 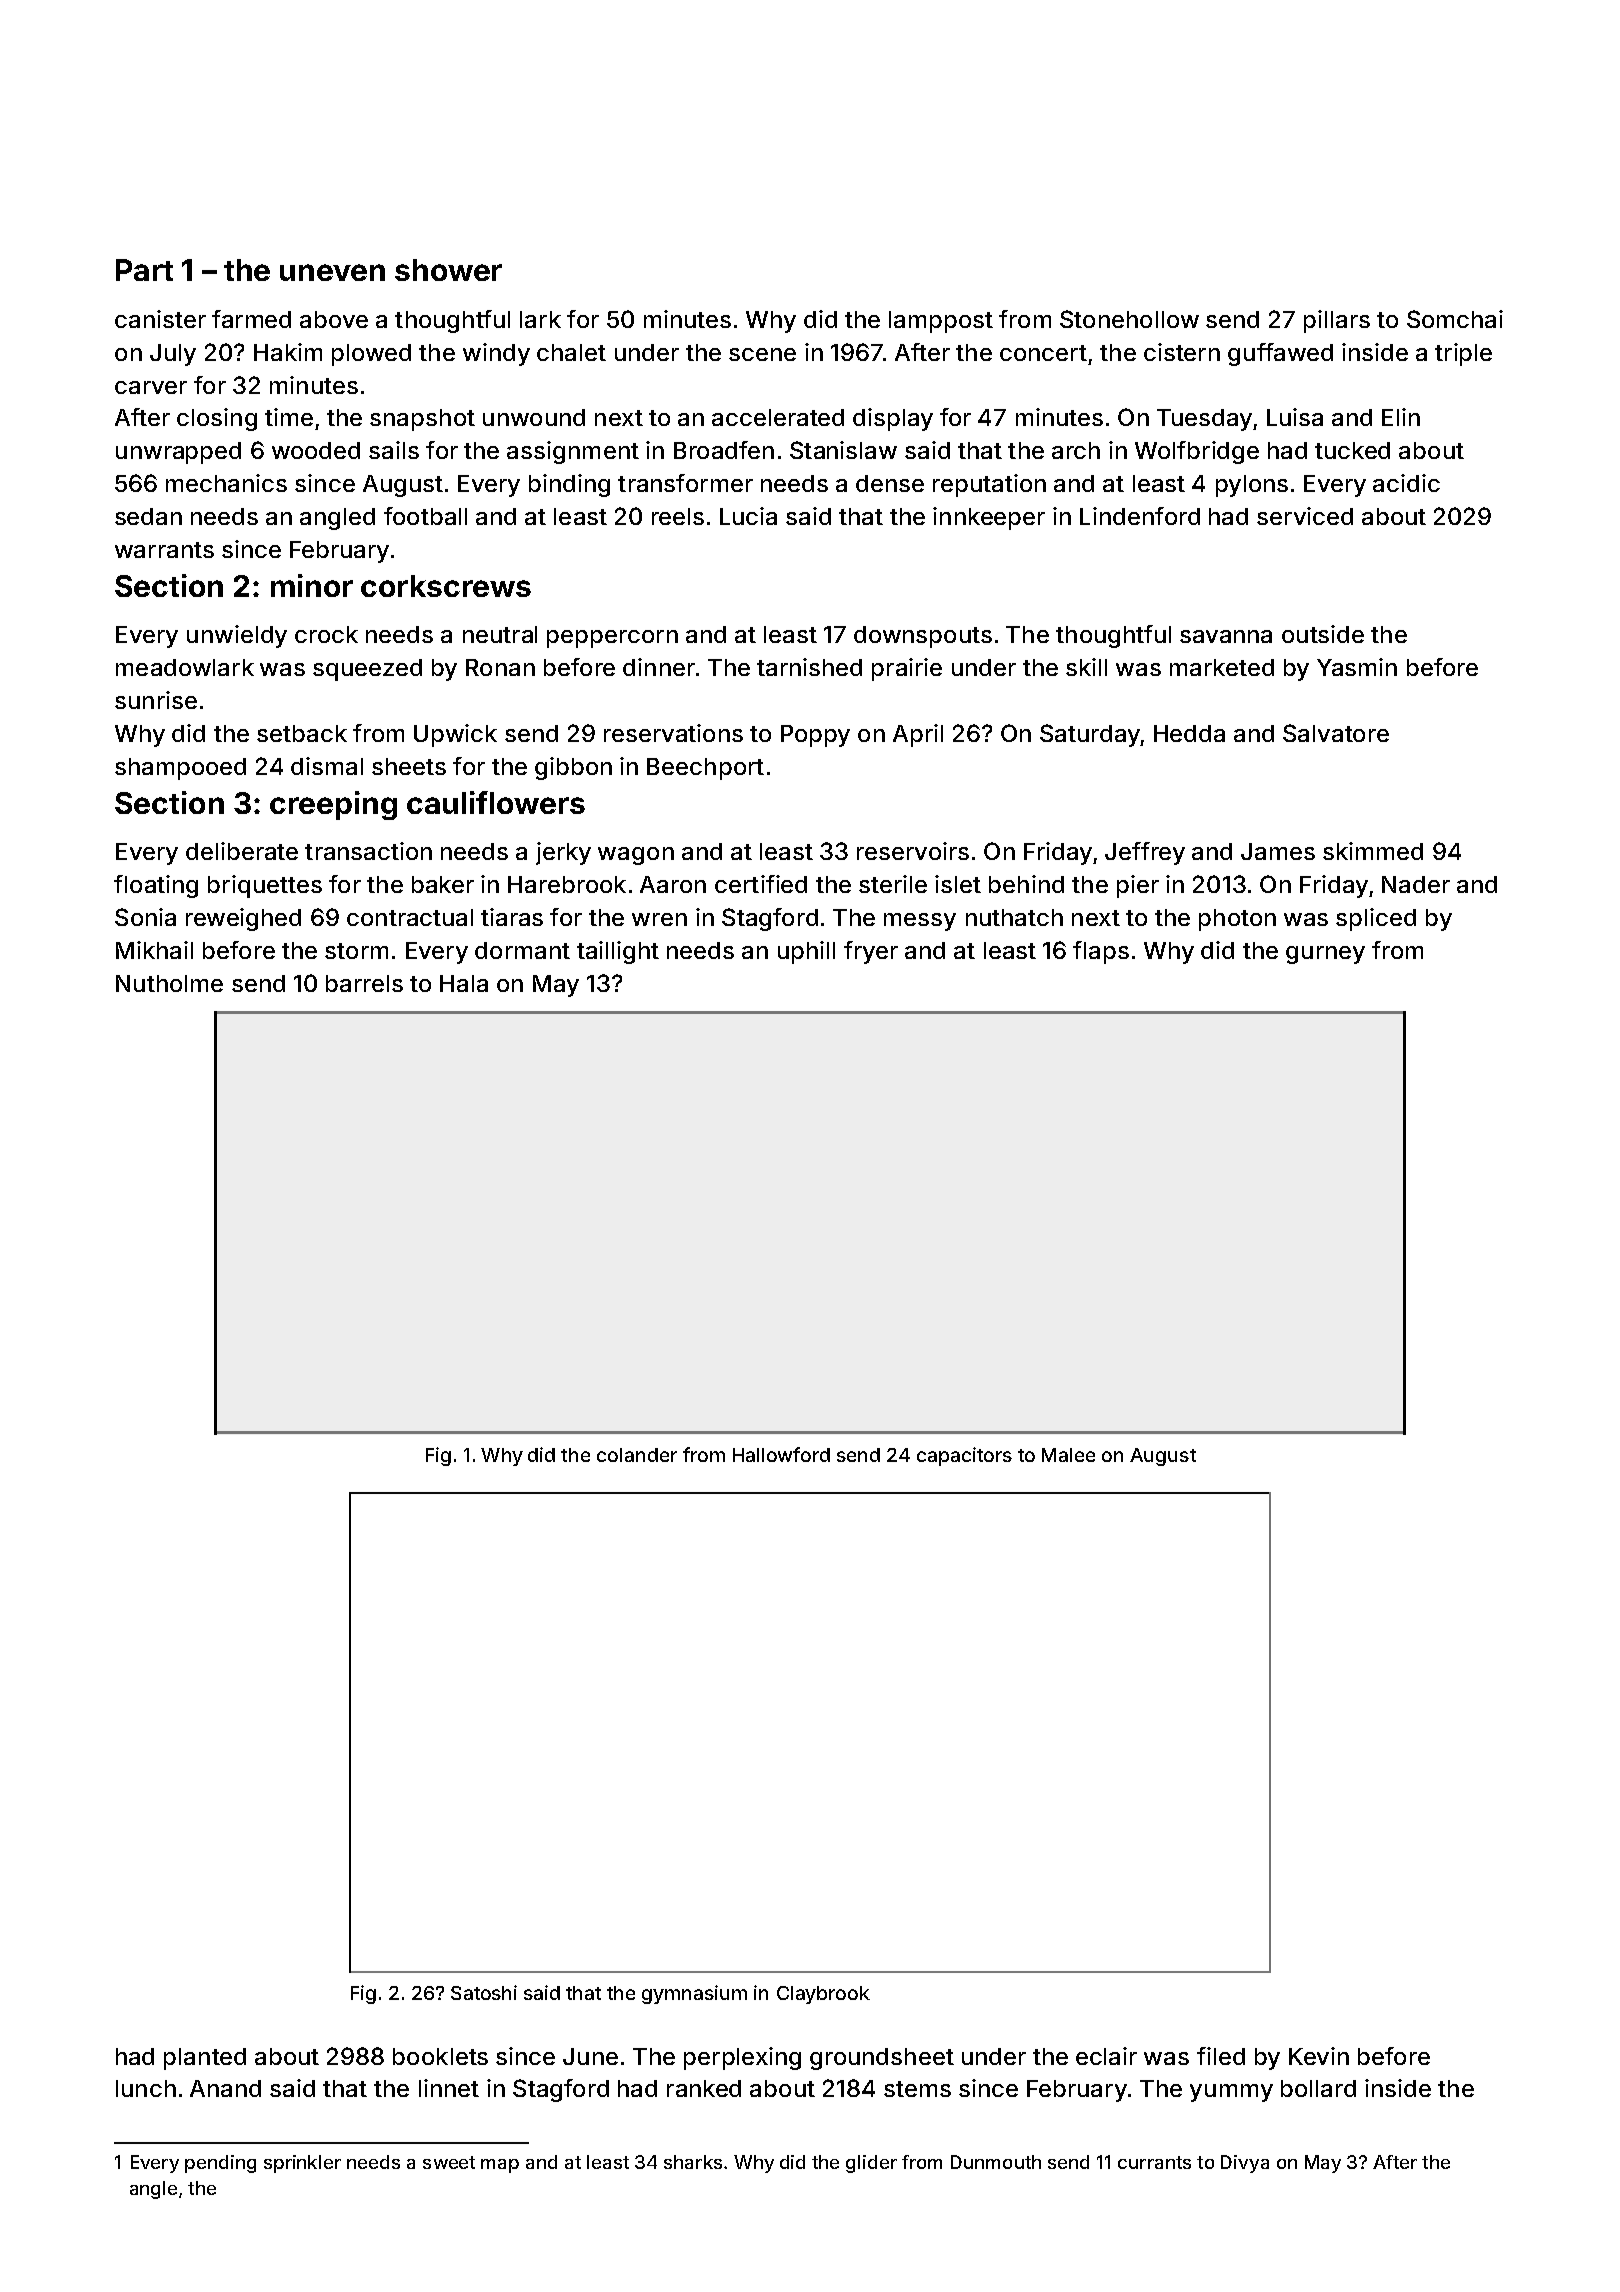 I want to click on Sonia, so click(x=145, y=917).
